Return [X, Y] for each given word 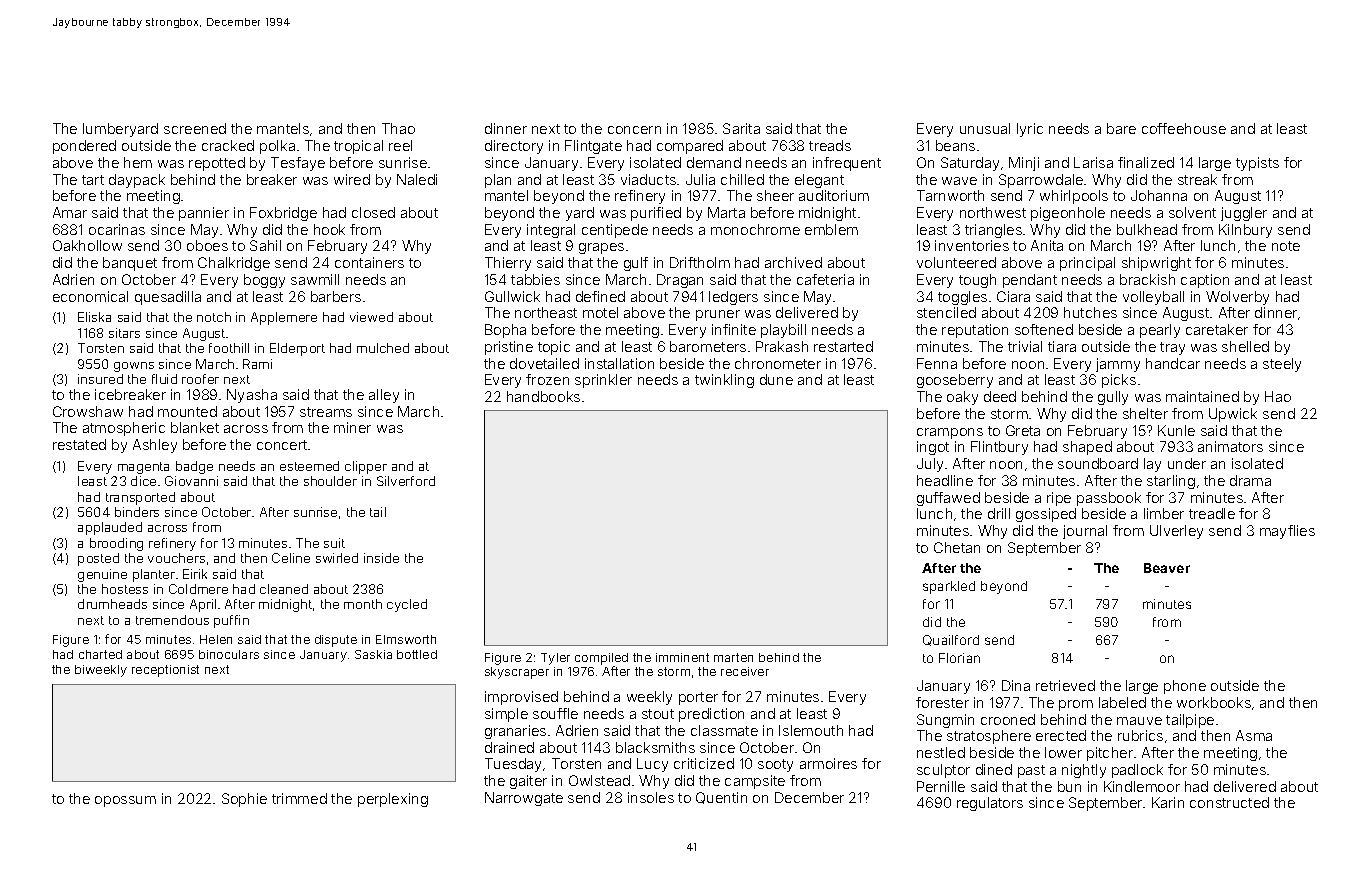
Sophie [244, 800]
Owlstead [599, 780]
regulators [990, 804]
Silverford [406, 481]
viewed [371, 317]
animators [1230, 446]
